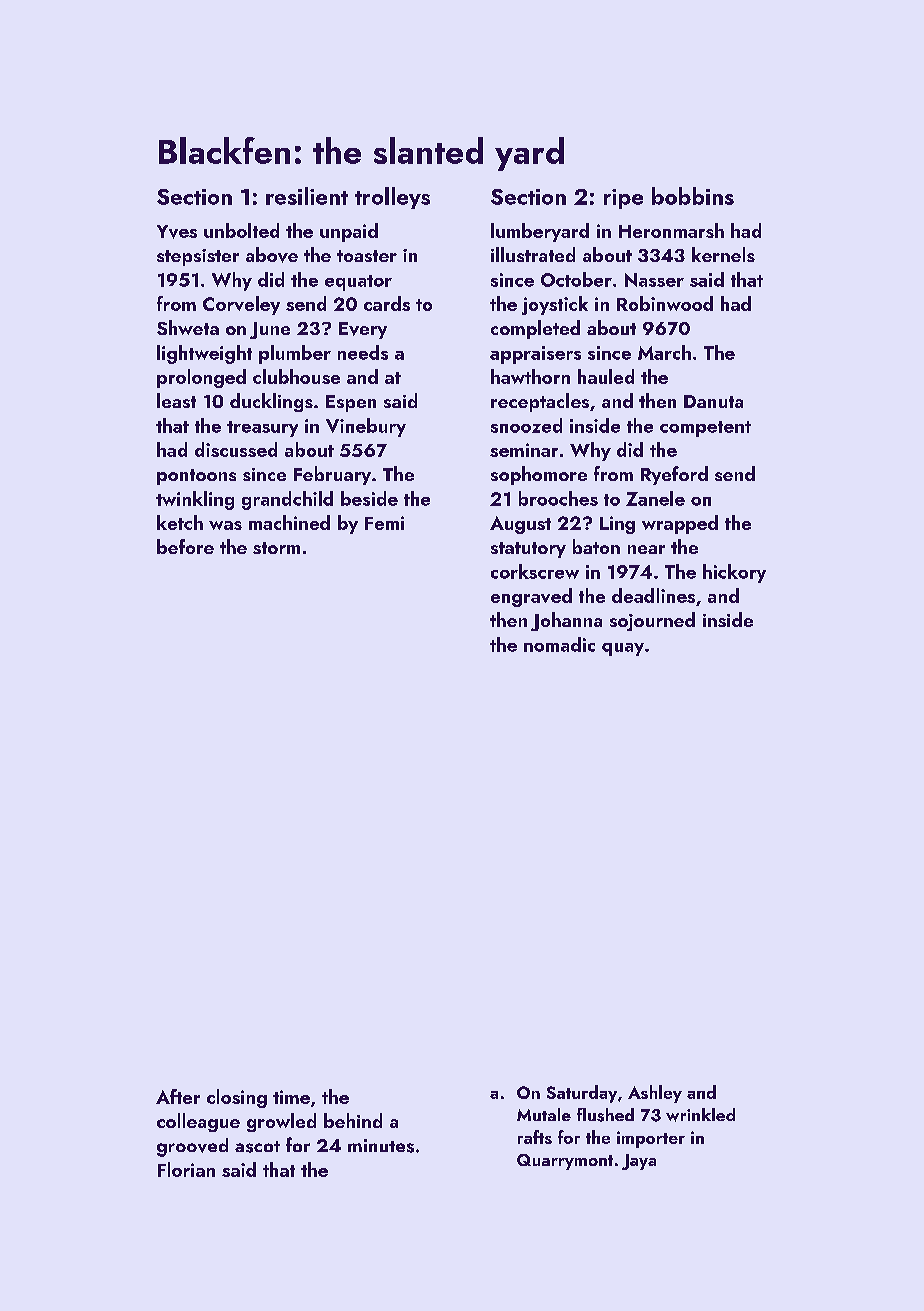  Describe the element at coordinates (307, 196) in the screenshot. I see `resilient` at that location.
